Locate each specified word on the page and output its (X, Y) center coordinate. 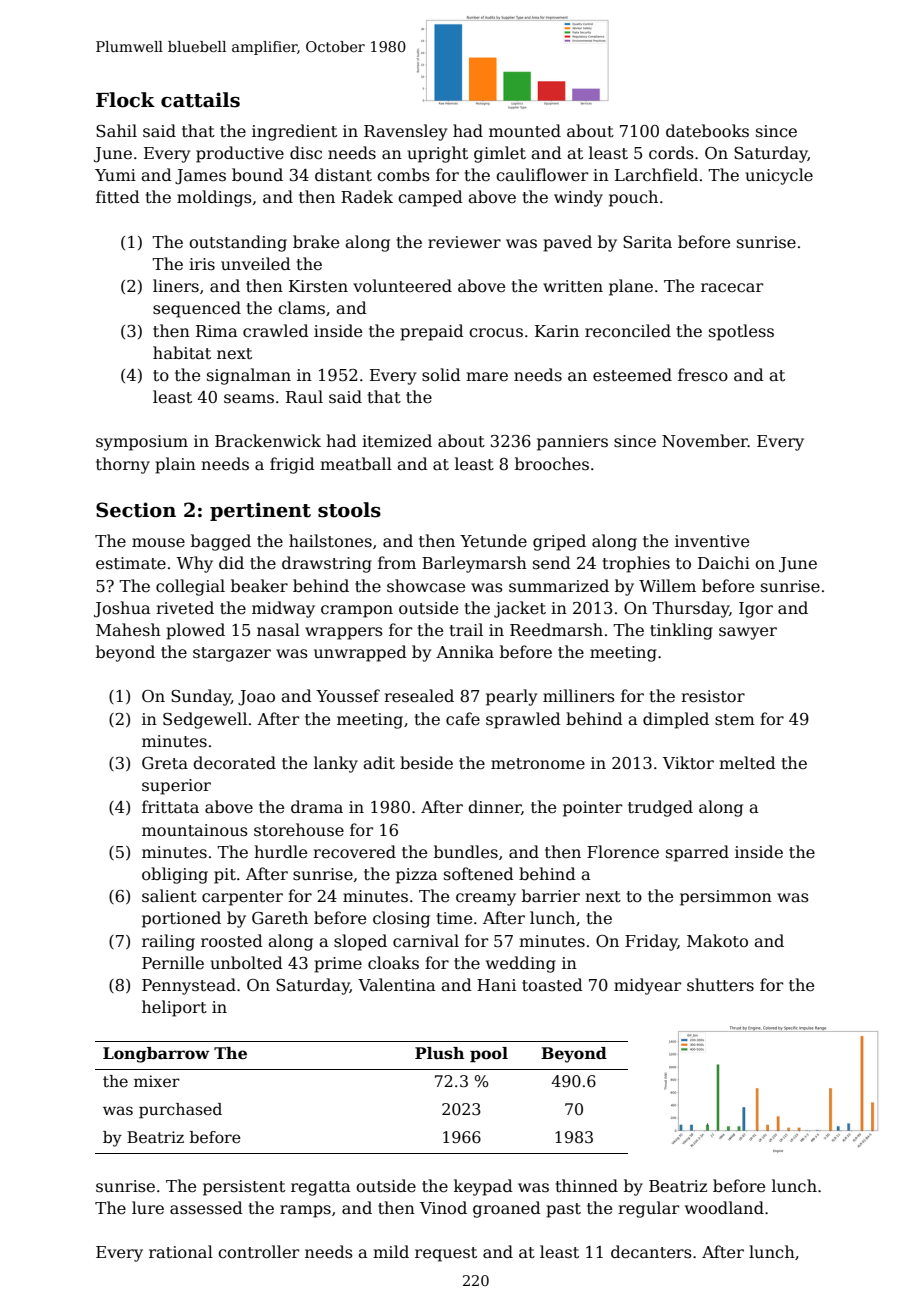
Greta (165, 763)
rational (181, 1252)
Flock (125, 100)
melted (747, 763)
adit (379, 763)
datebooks (707, 131)
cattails (200, 100)
